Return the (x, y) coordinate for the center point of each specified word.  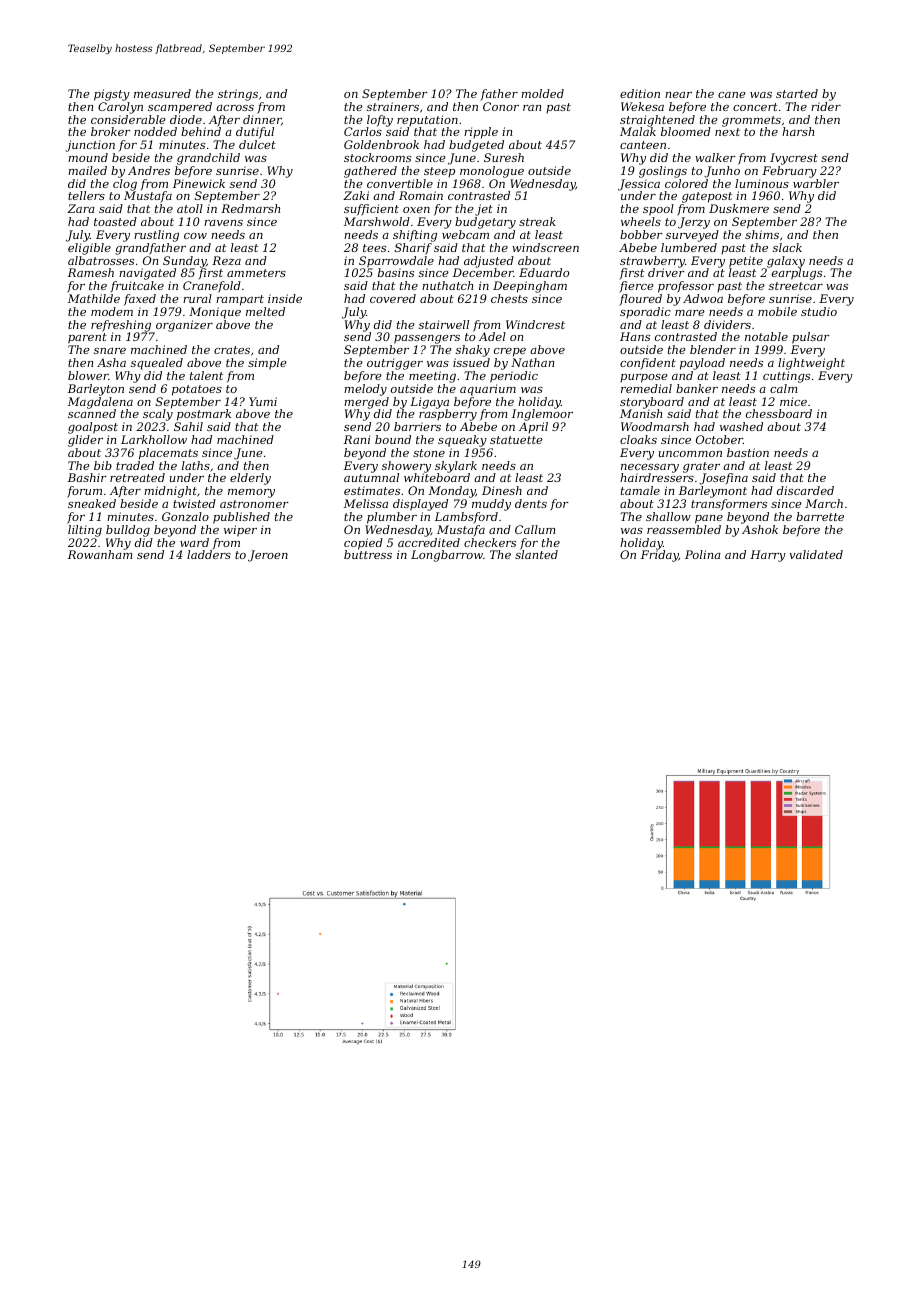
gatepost (707, 197)
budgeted (476, 146)
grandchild (208, 159)
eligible (89, 249)
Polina (703, 554)
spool (658, 210)
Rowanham (100, 554)
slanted (536, 554)
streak (537, 221)
